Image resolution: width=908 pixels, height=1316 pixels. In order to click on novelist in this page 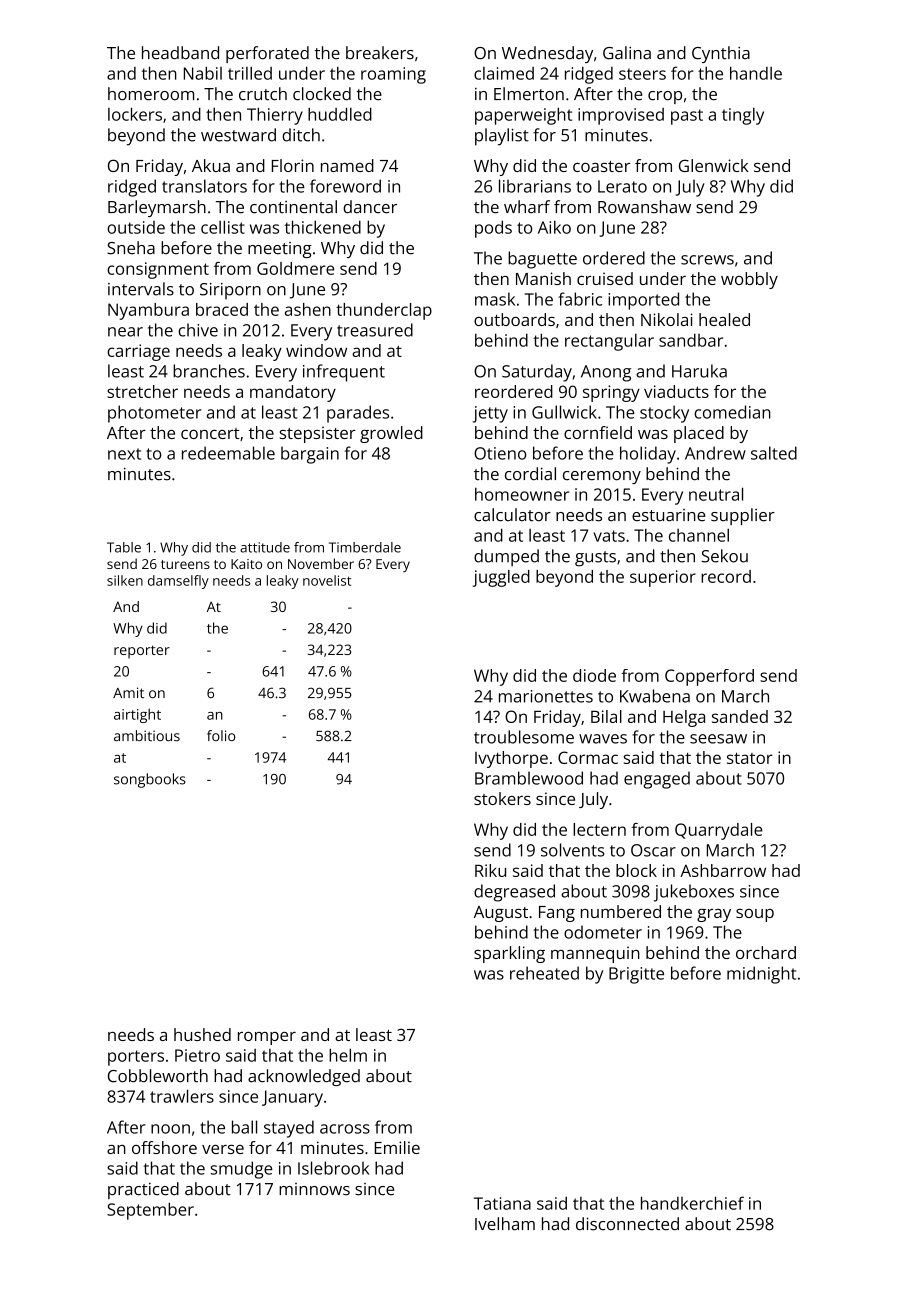, I will do `click(327, 580)`.
